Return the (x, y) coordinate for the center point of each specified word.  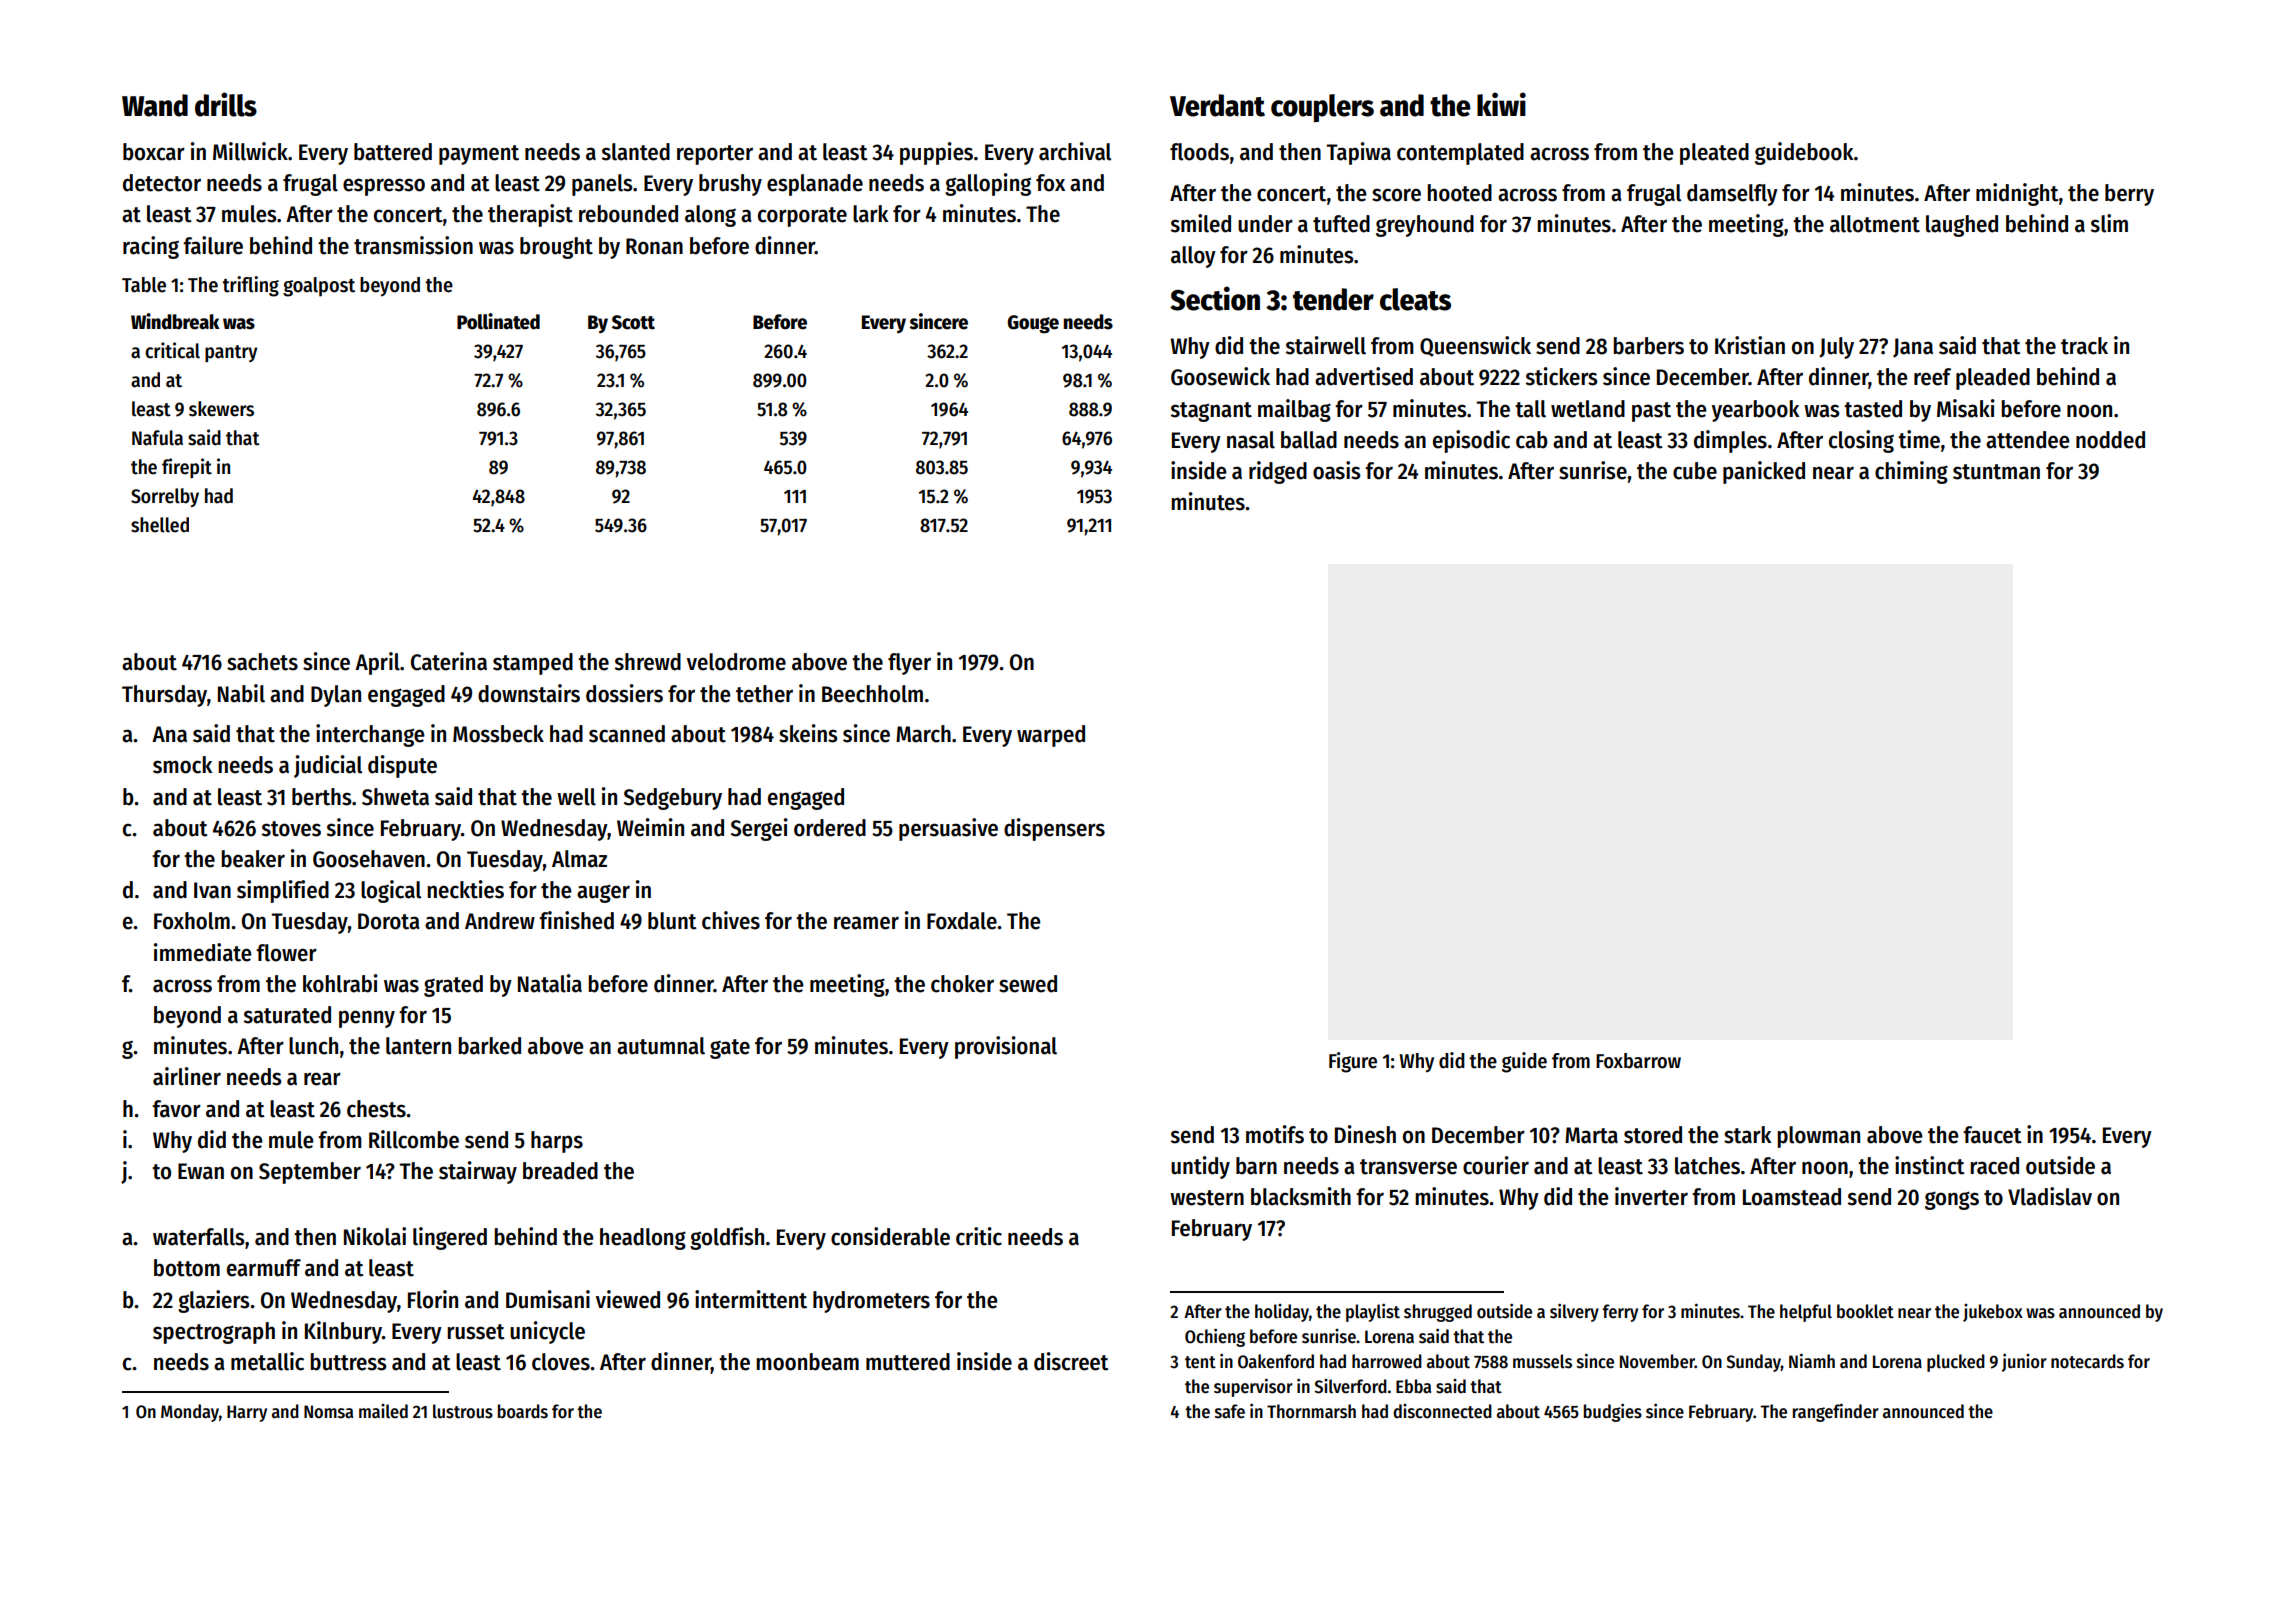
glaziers (214, 1301)
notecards (2087, 1361)
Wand (155, 105)
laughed (1962, 226)
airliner (187, 1076)
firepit (187, 468)
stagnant (1211, 412)
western (1207, 1198)
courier (1496, 1165)
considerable (890, 1236)
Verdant (1217, 105)
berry (2129, 195)
